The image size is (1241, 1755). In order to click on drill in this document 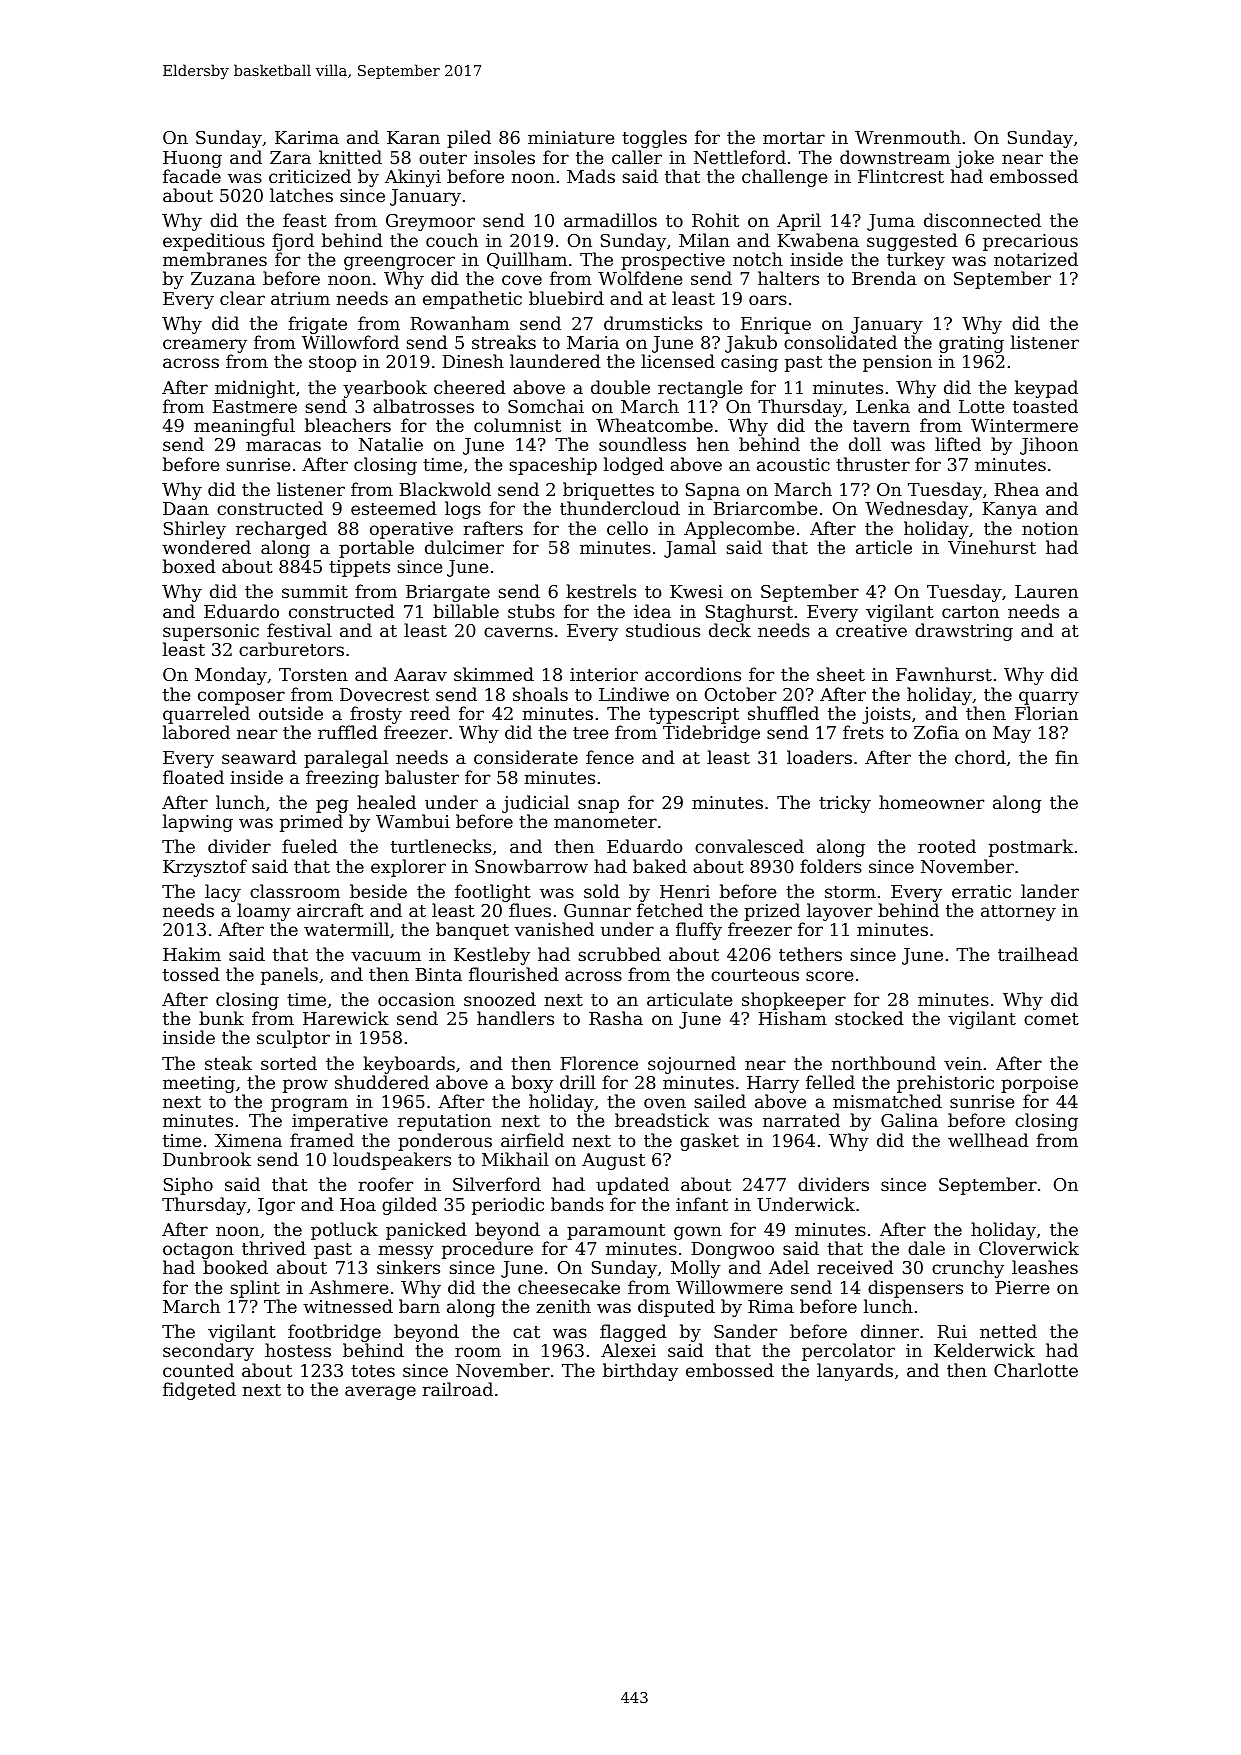, I will do `click(578, 1082)`.
